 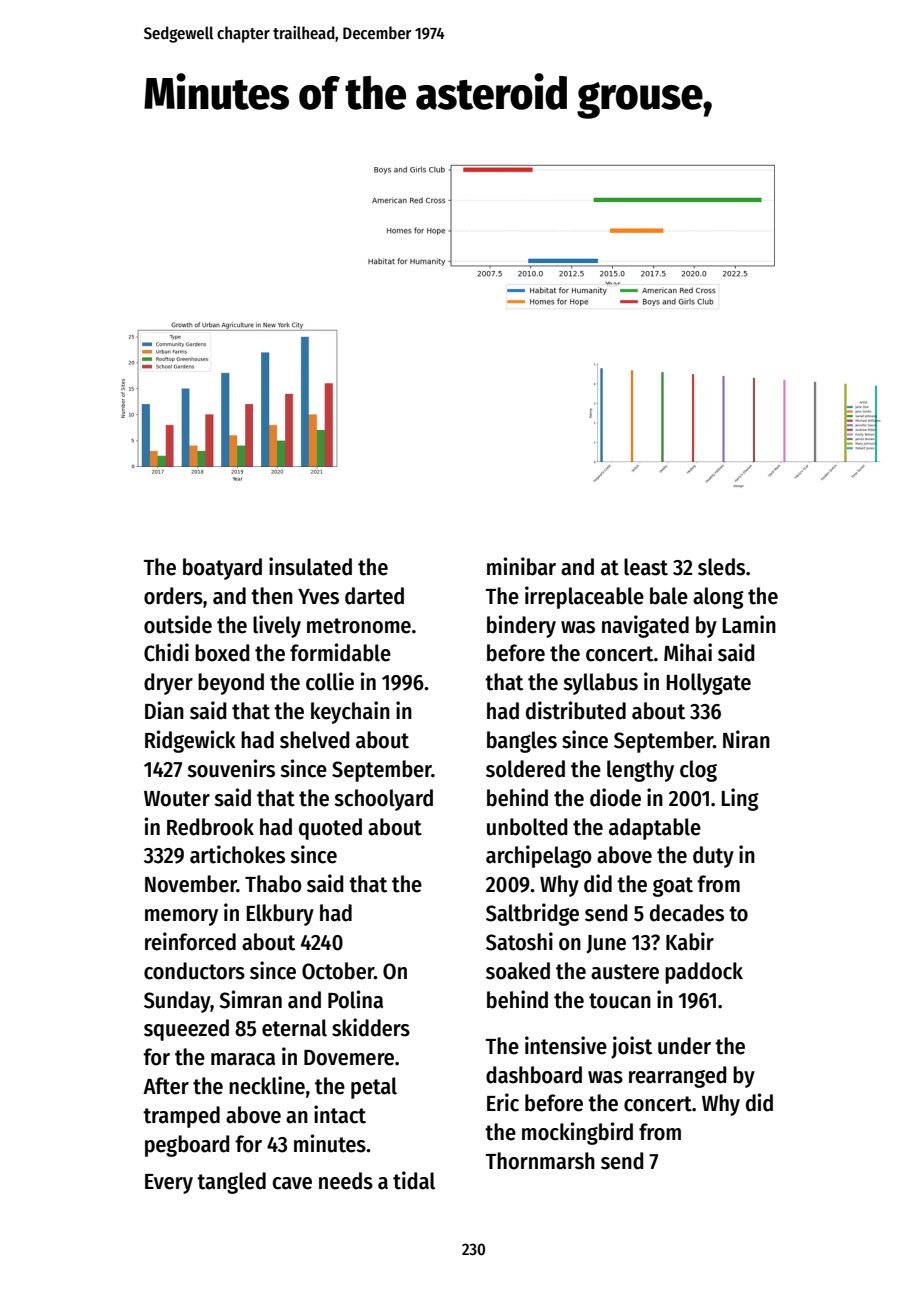 What do you see at coordinates (540, 1161) in the screenshot?
I see `Thornmarsh` at bounding box center [540, 1161].
